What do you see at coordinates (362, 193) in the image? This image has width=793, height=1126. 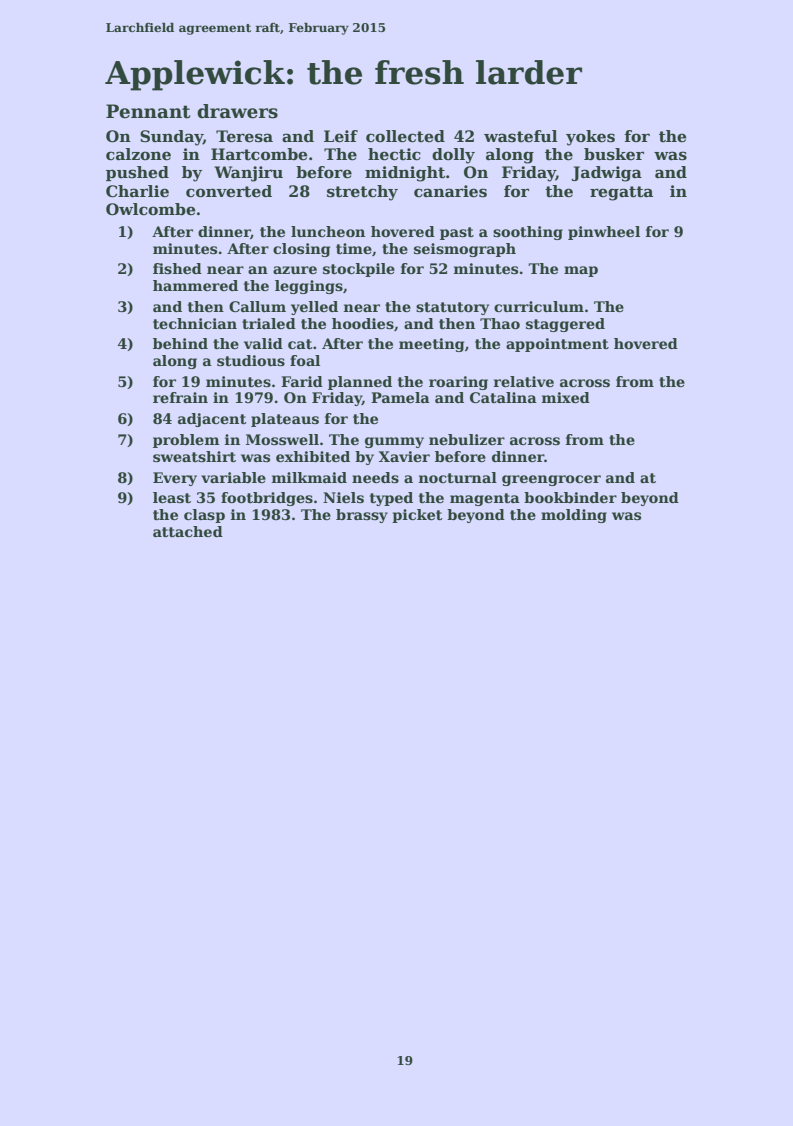 I see `stretchy` at bounding box center [362, 193].
